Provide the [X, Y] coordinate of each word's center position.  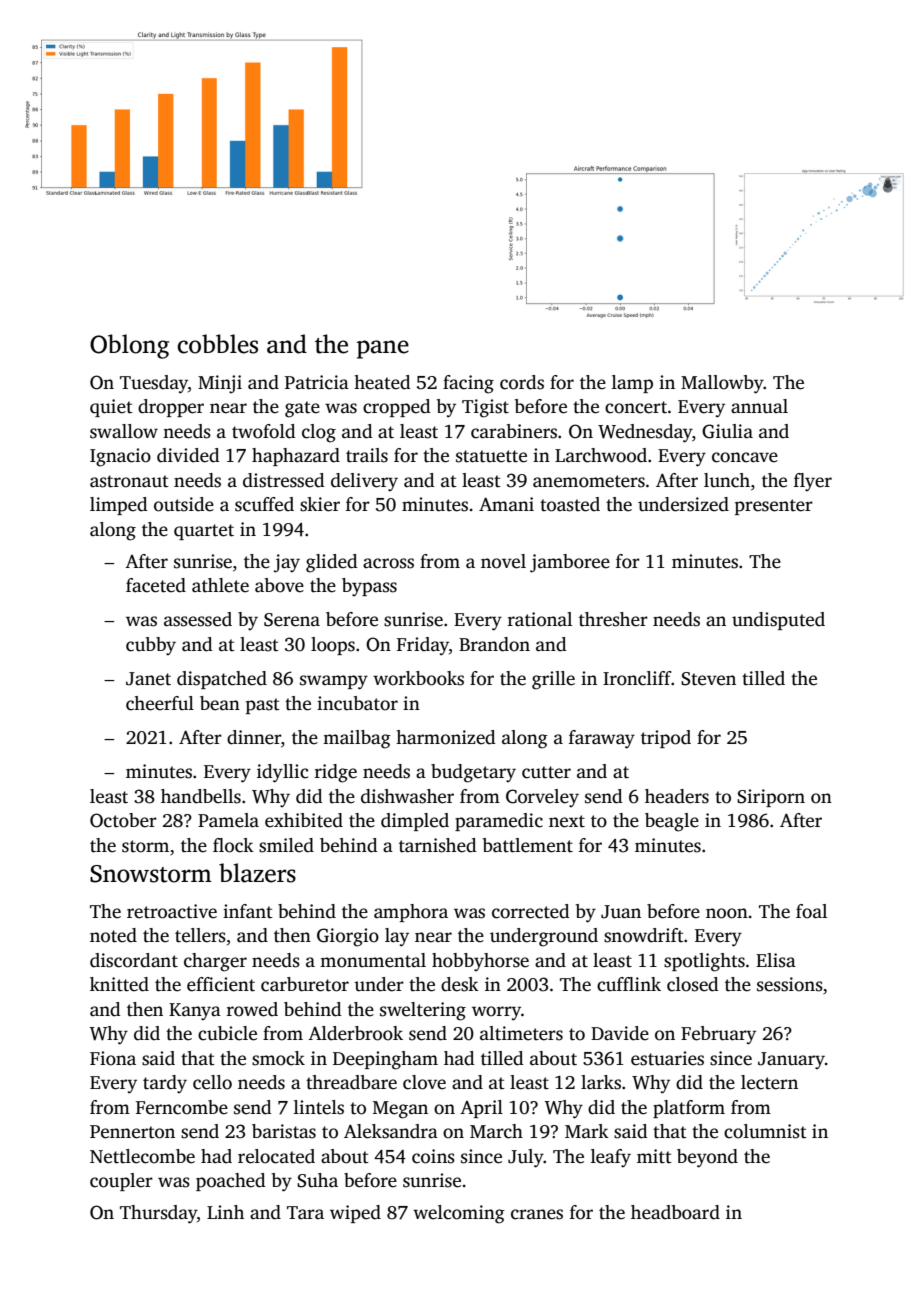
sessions [790, 984]
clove [424, 1082]
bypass [369, 587]
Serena [292, 620]
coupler [121, 1182]
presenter [774, 507]
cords [522, 382]
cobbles [218, 344]
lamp [632, 384]
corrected [531, 911]
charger [215, 962]
